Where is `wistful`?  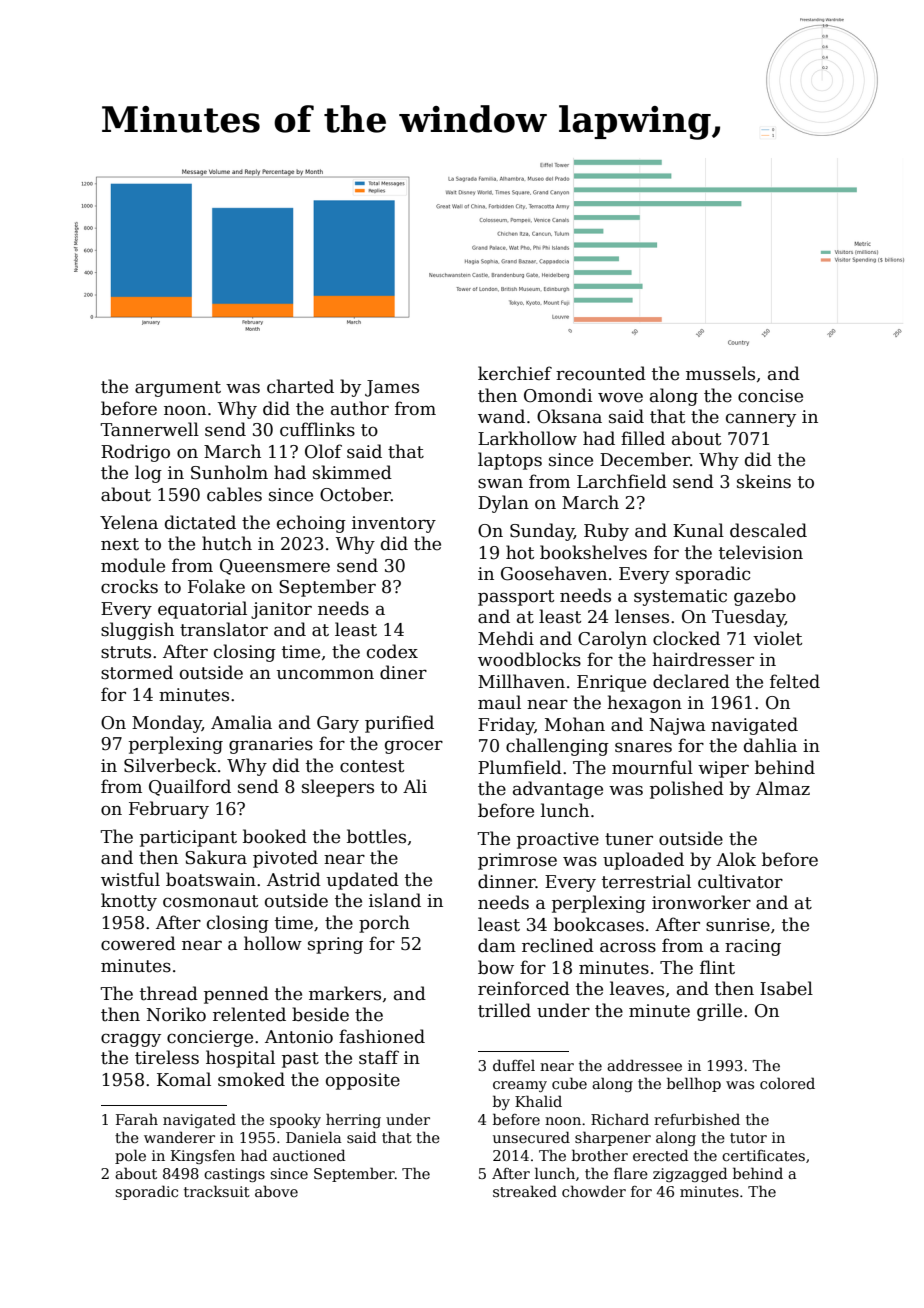
wistful is located at coordinates (130, 879).
